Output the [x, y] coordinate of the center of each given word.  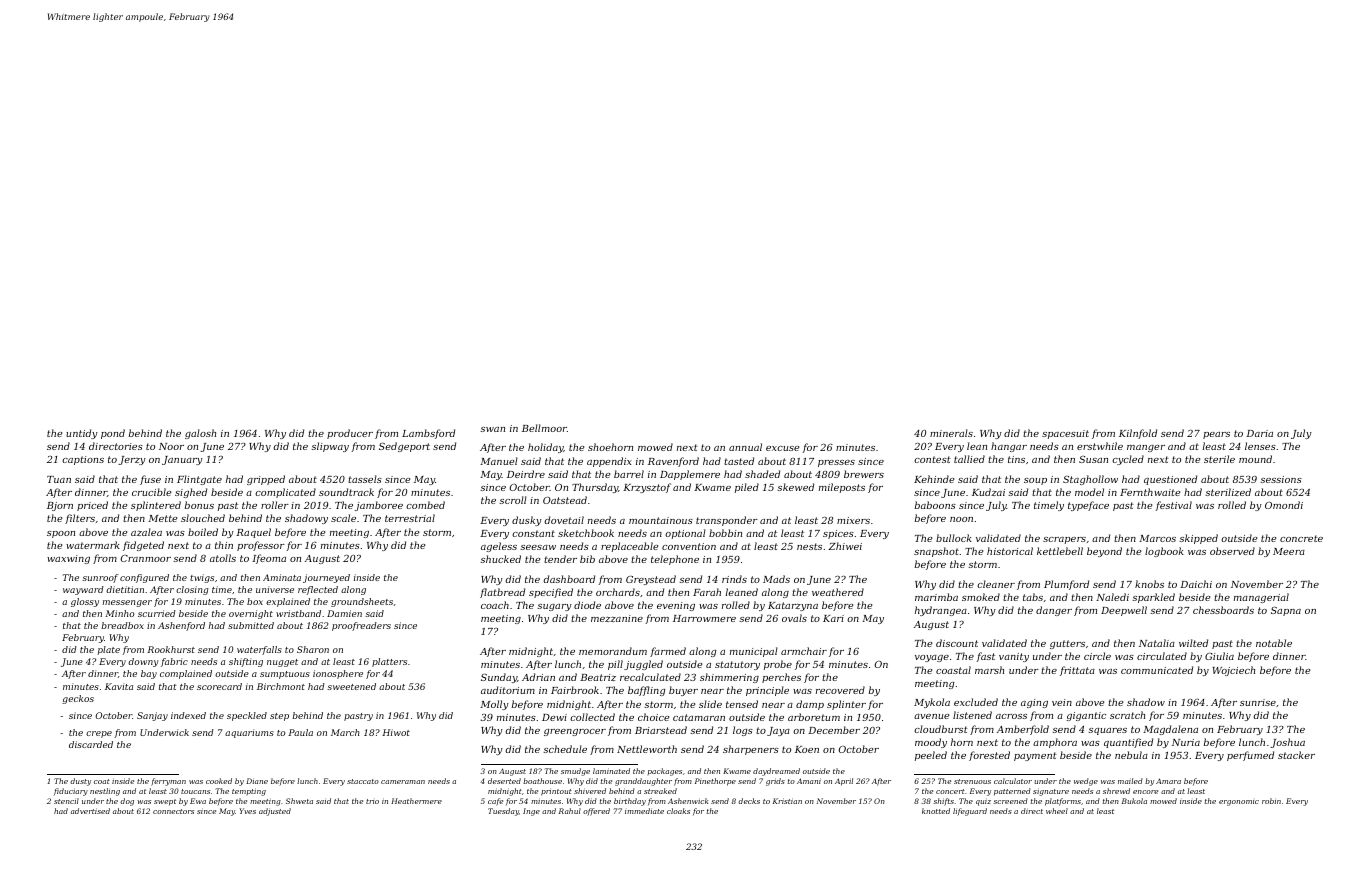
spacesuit [1065, 434]
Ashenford [181, 626]
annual [745, 447]
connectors [173, 811]
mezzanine [617, 618]
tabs [1033, 597]
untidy [82, 434]
